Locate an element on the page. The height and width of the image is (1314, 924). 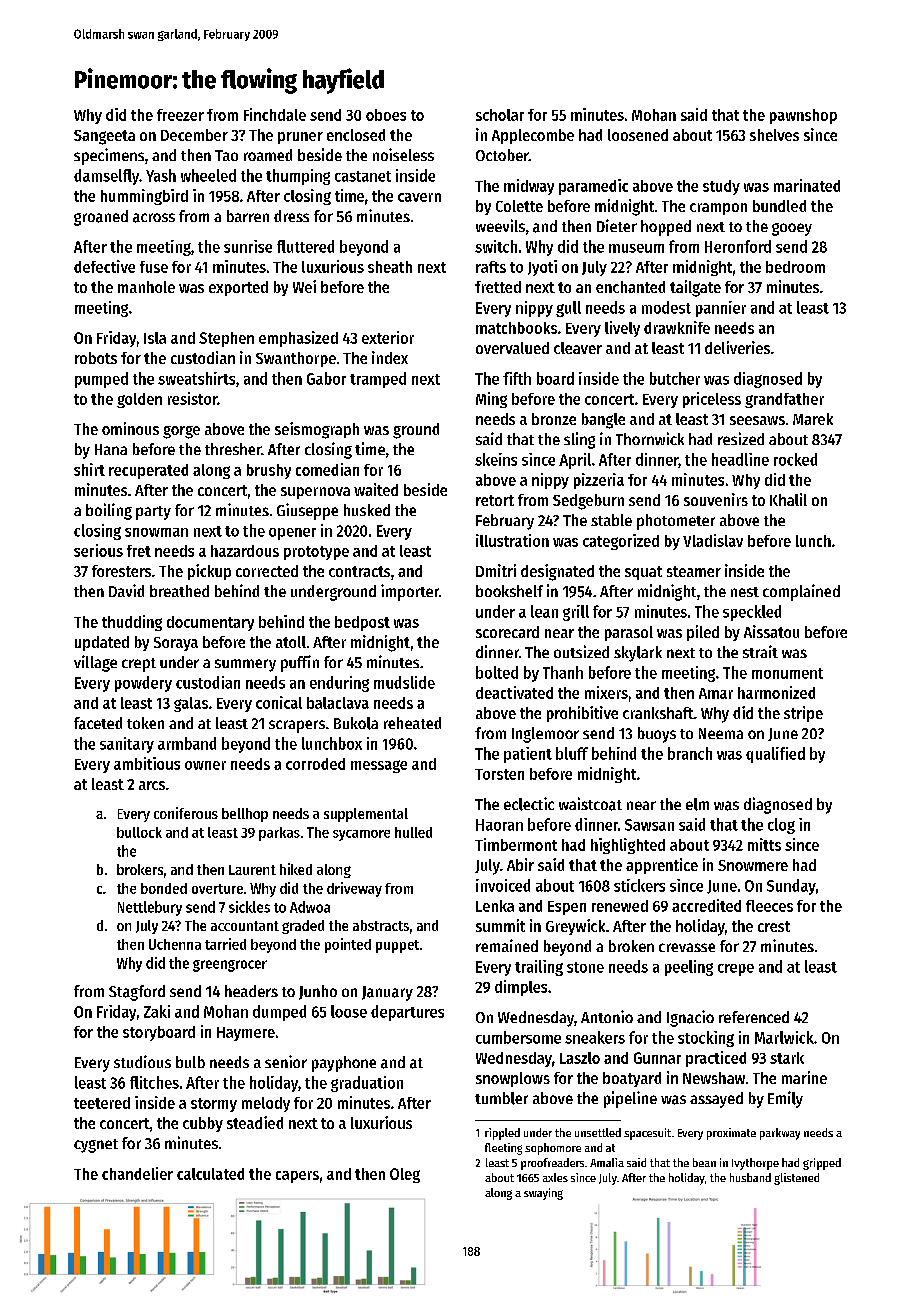
marinated is located at coordinates (807, 185).
